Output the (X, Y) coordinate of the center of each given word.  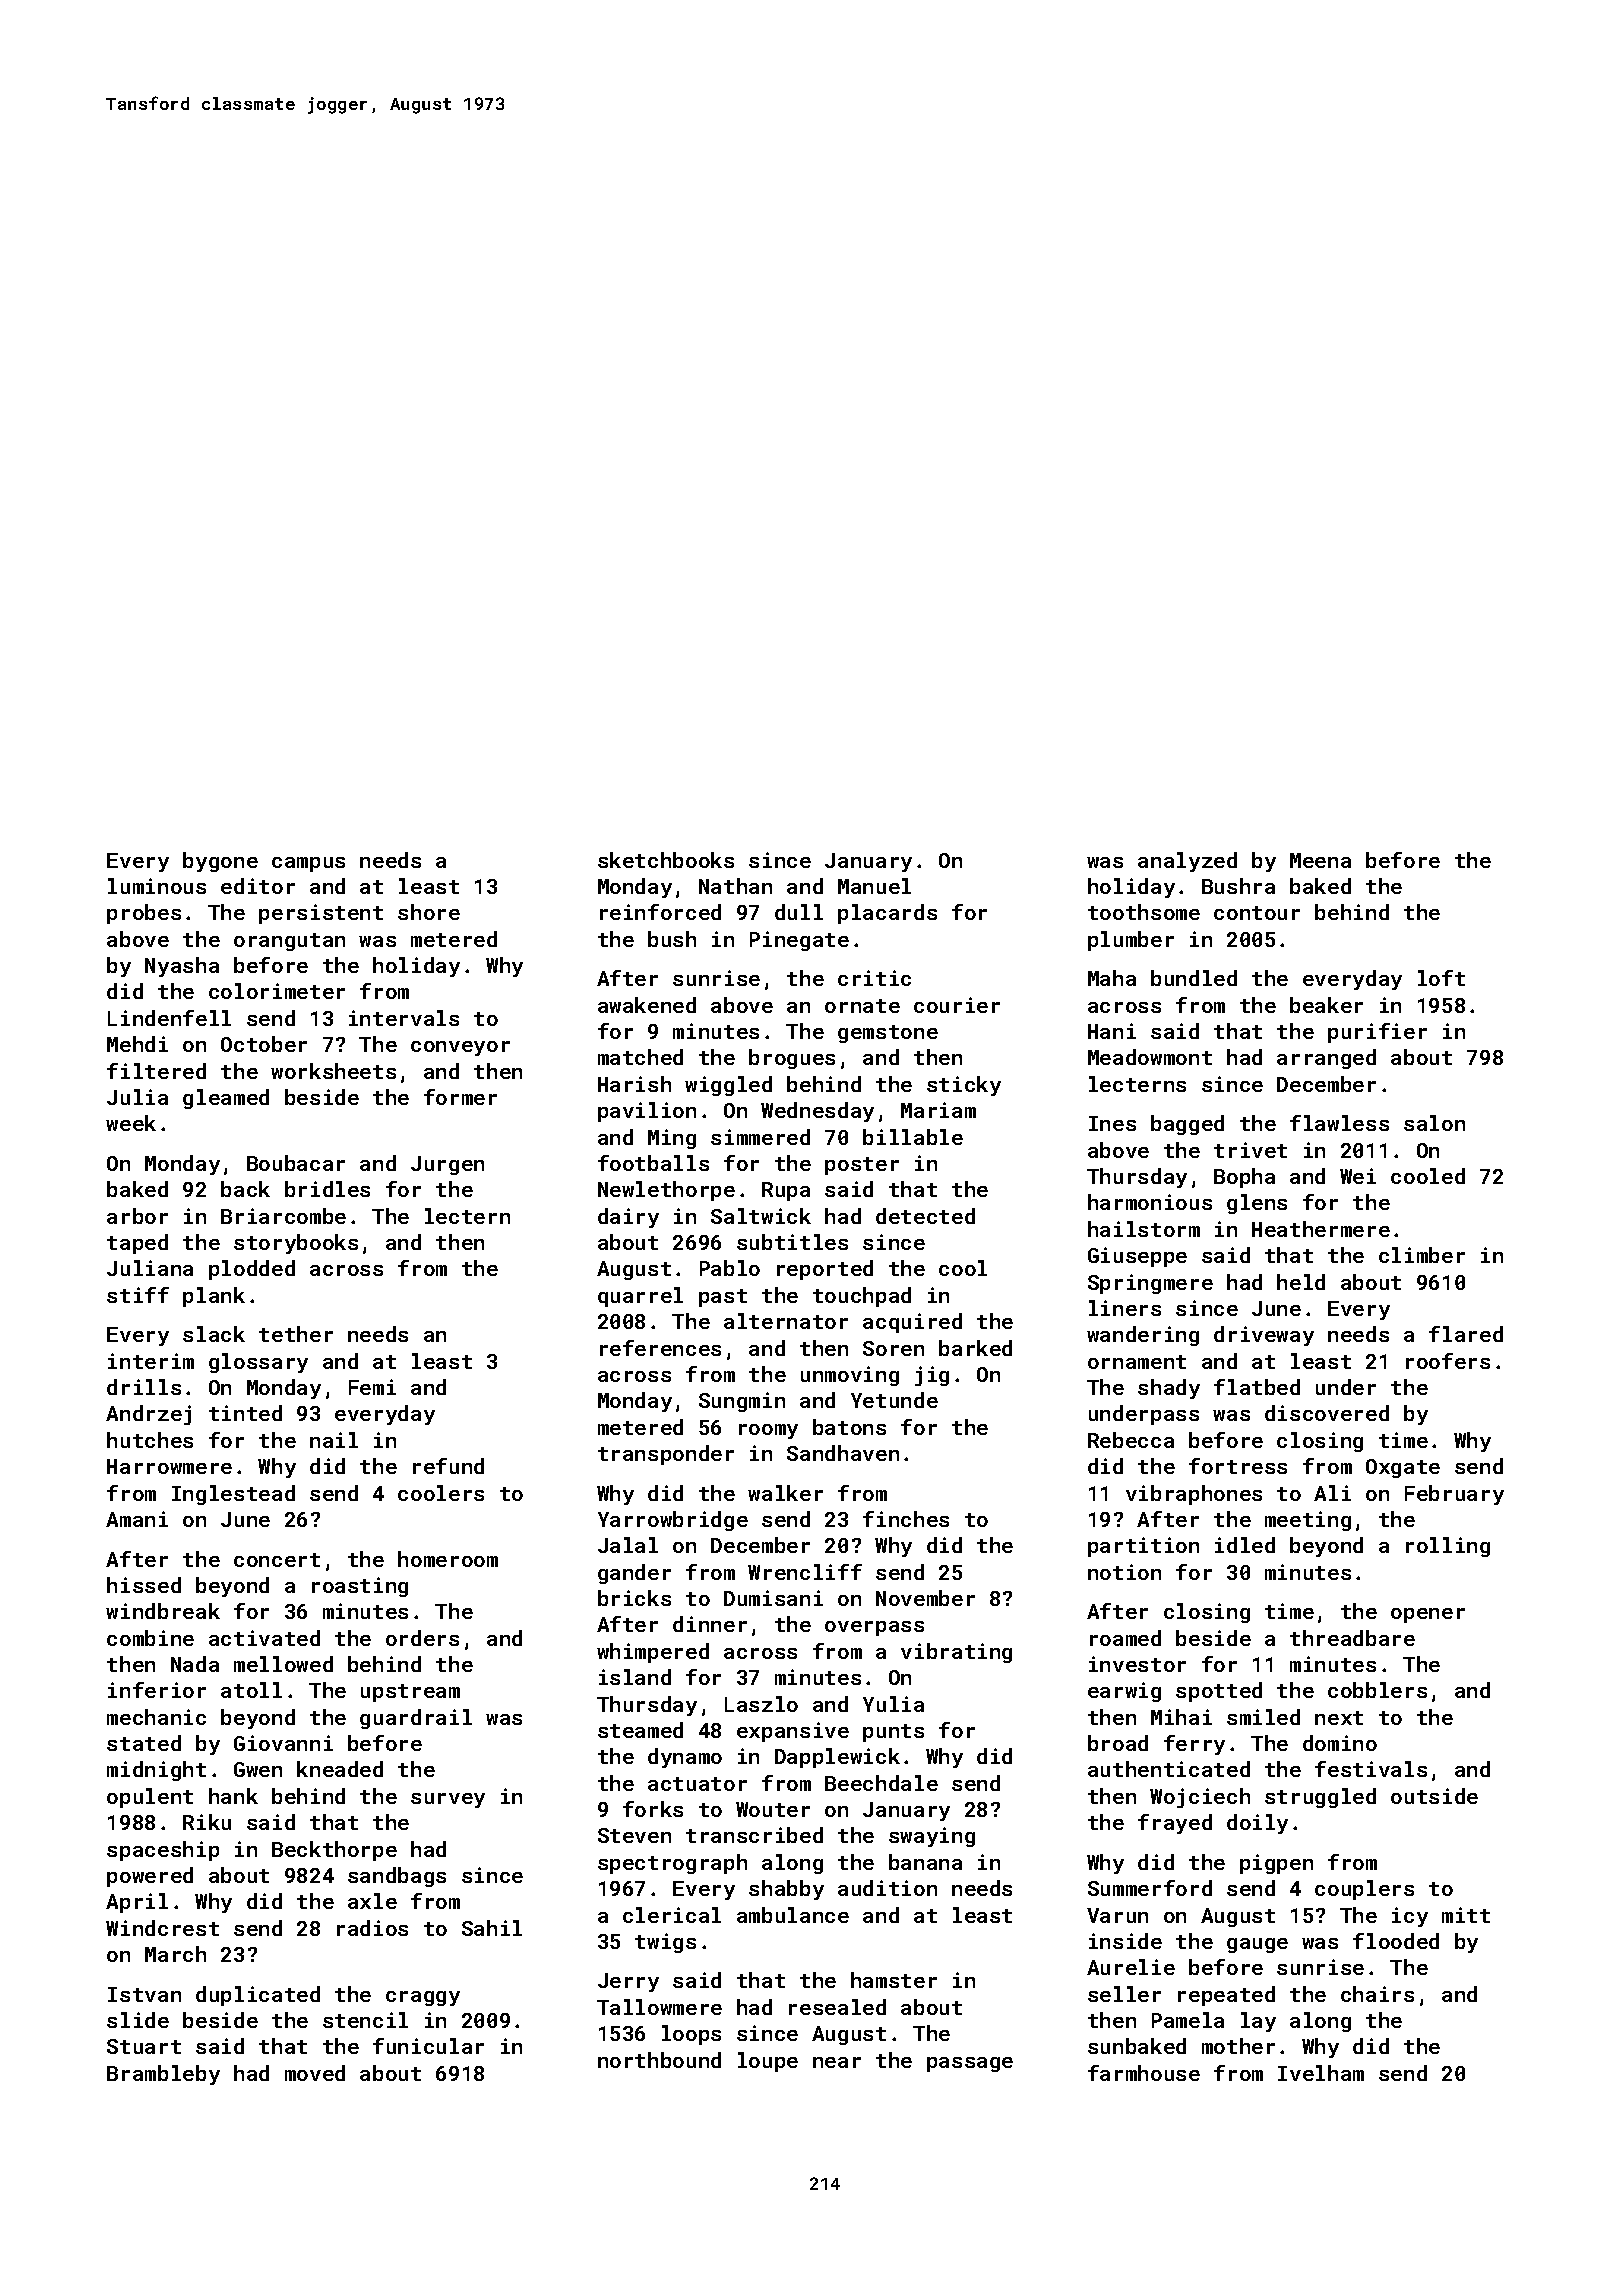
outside (1434, 1796)
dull (799, 912)
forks (653, 1809)
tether (296, 1334)
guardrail (416, 1719)
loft (1441, 978)
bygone (220, 862)
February (1454, 1495)
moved (315, 2073)
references (660, 1348)
